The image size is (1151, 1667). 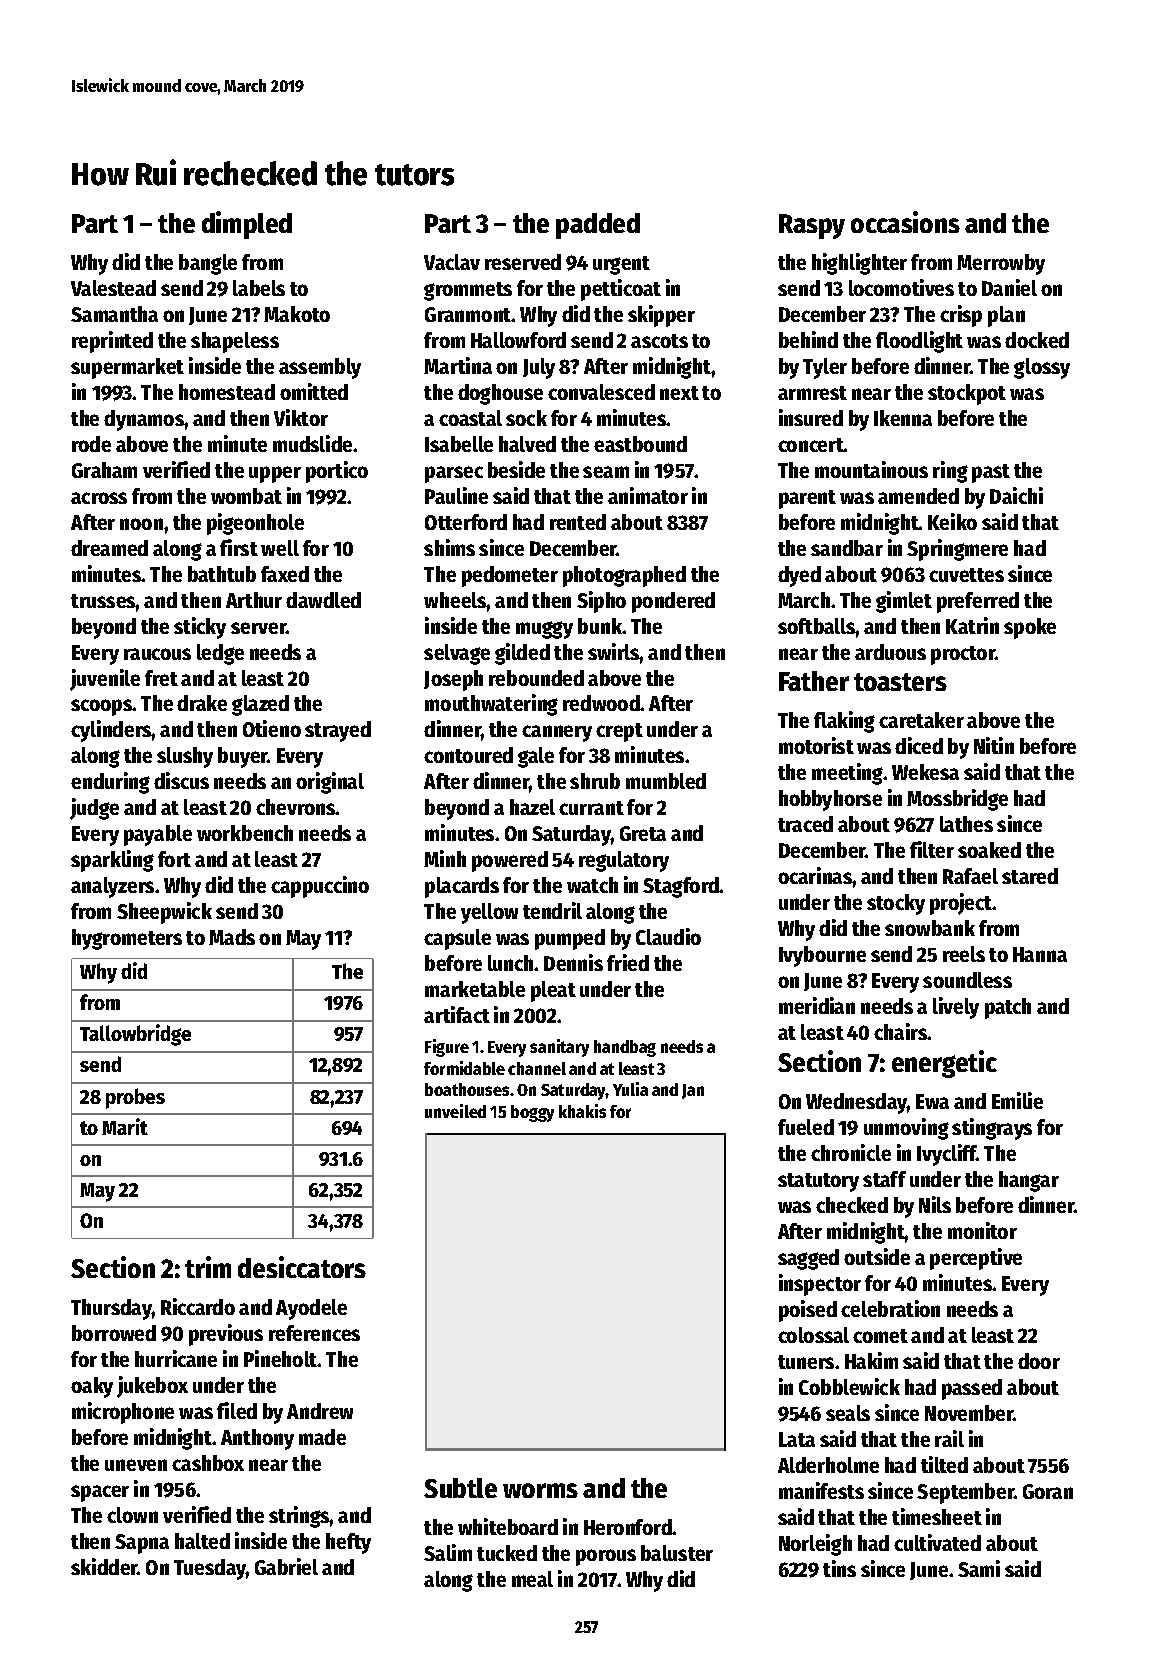 I want to click on Raspy, so click(x=812, y=226).
